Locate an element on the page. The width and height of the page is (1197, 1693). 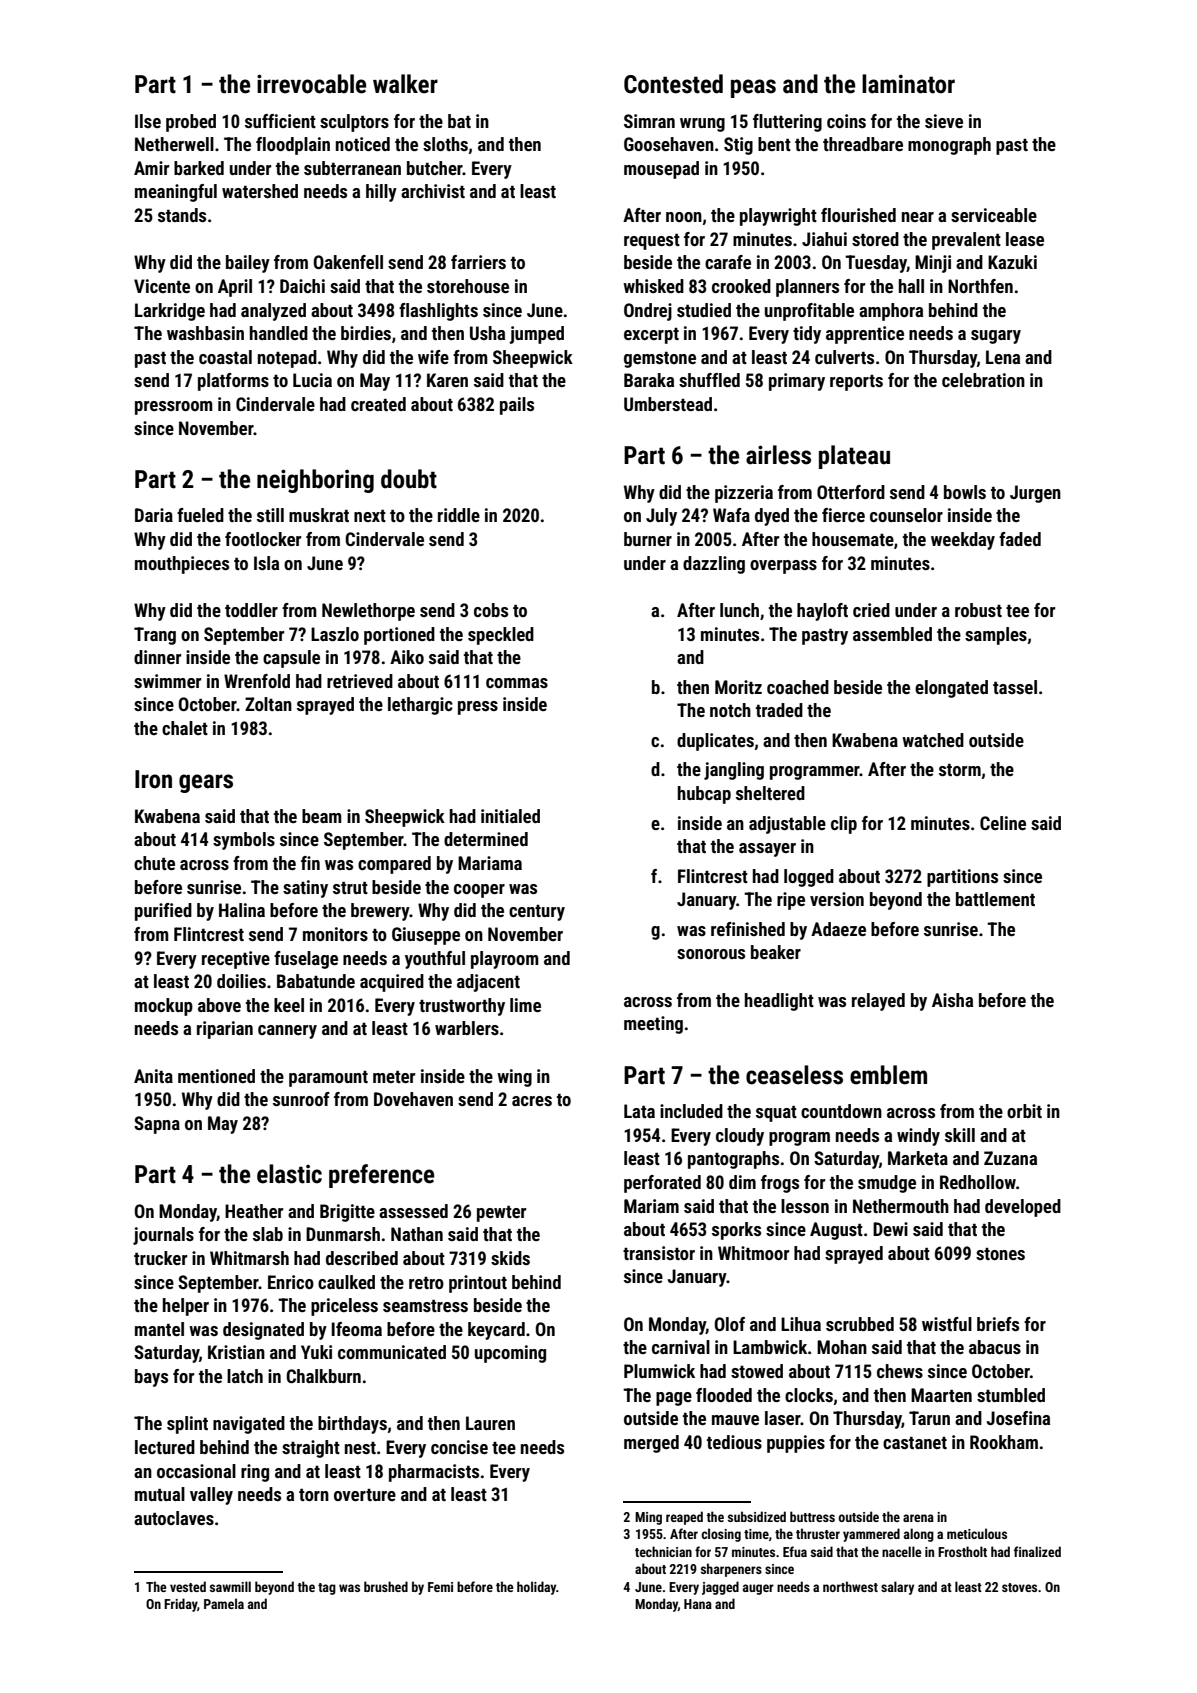
noticed is located at coordinates (363, 144).
